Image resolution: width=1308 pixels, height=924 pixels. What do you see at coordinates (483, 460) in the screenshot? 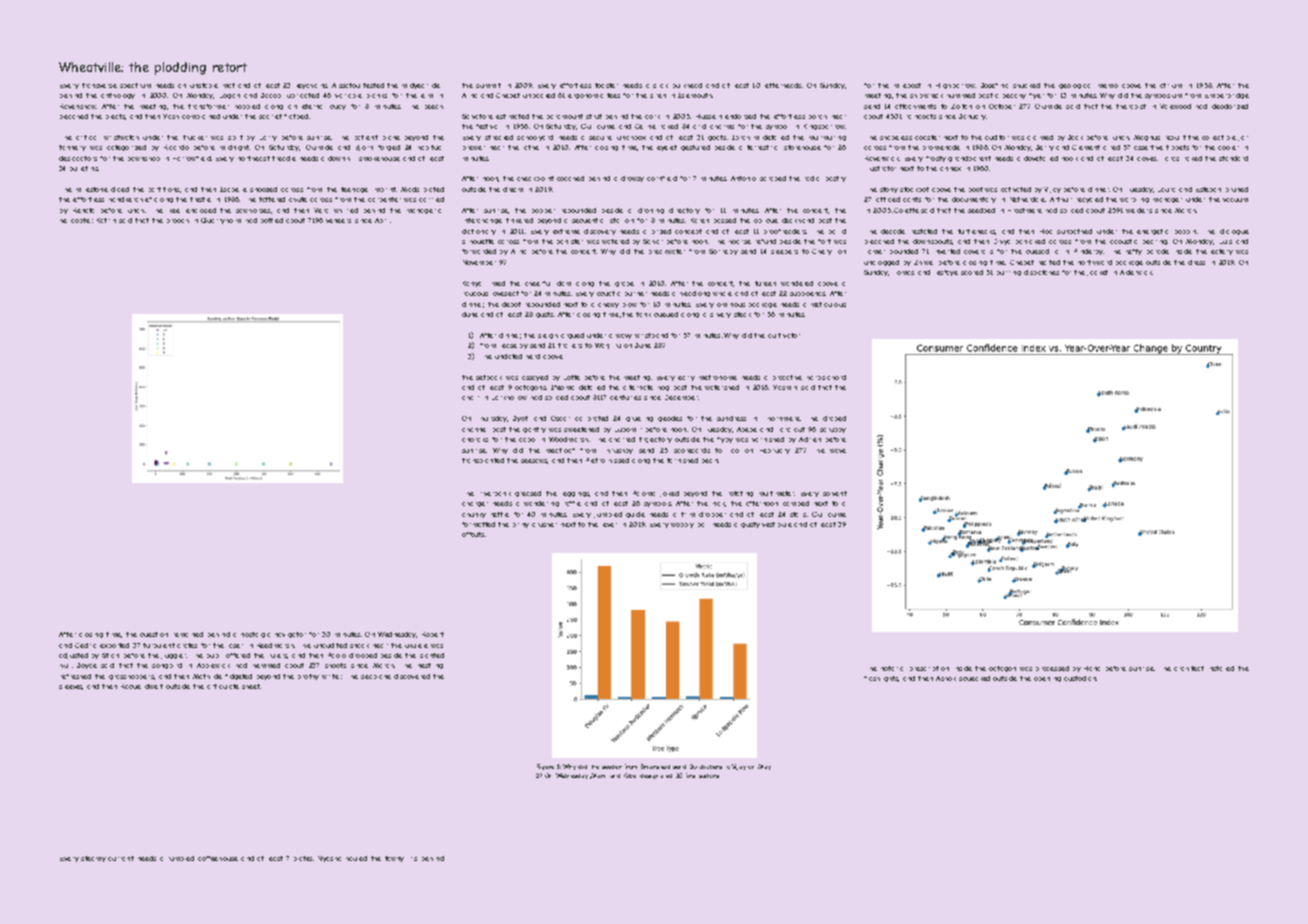
I see `transplanted` at bounding box center [483, 460].
